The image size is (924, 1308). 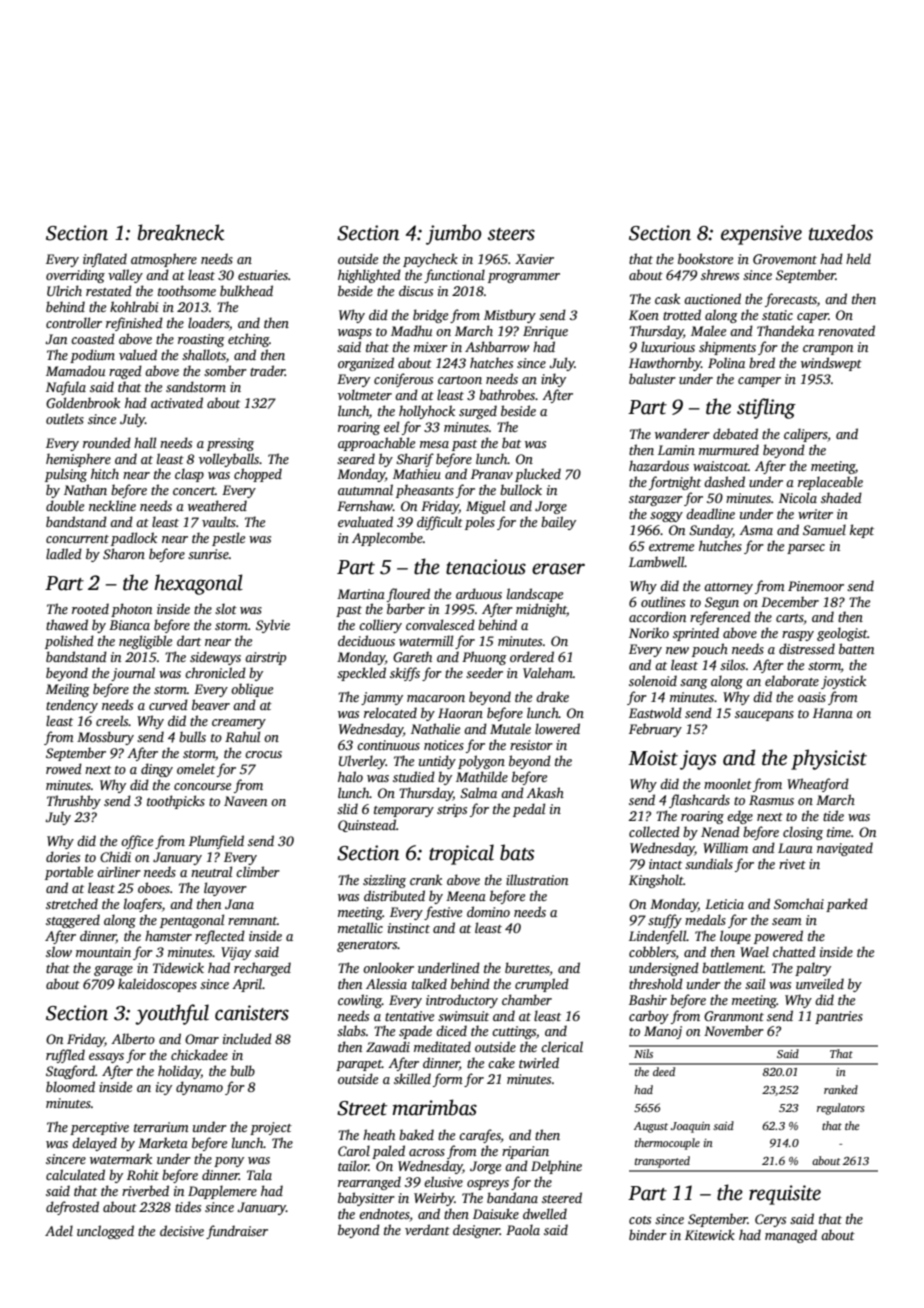 What do you see at coordinates (831, 364) in the screenshot?
I see `windswept` at bounding box center [831, 364].
